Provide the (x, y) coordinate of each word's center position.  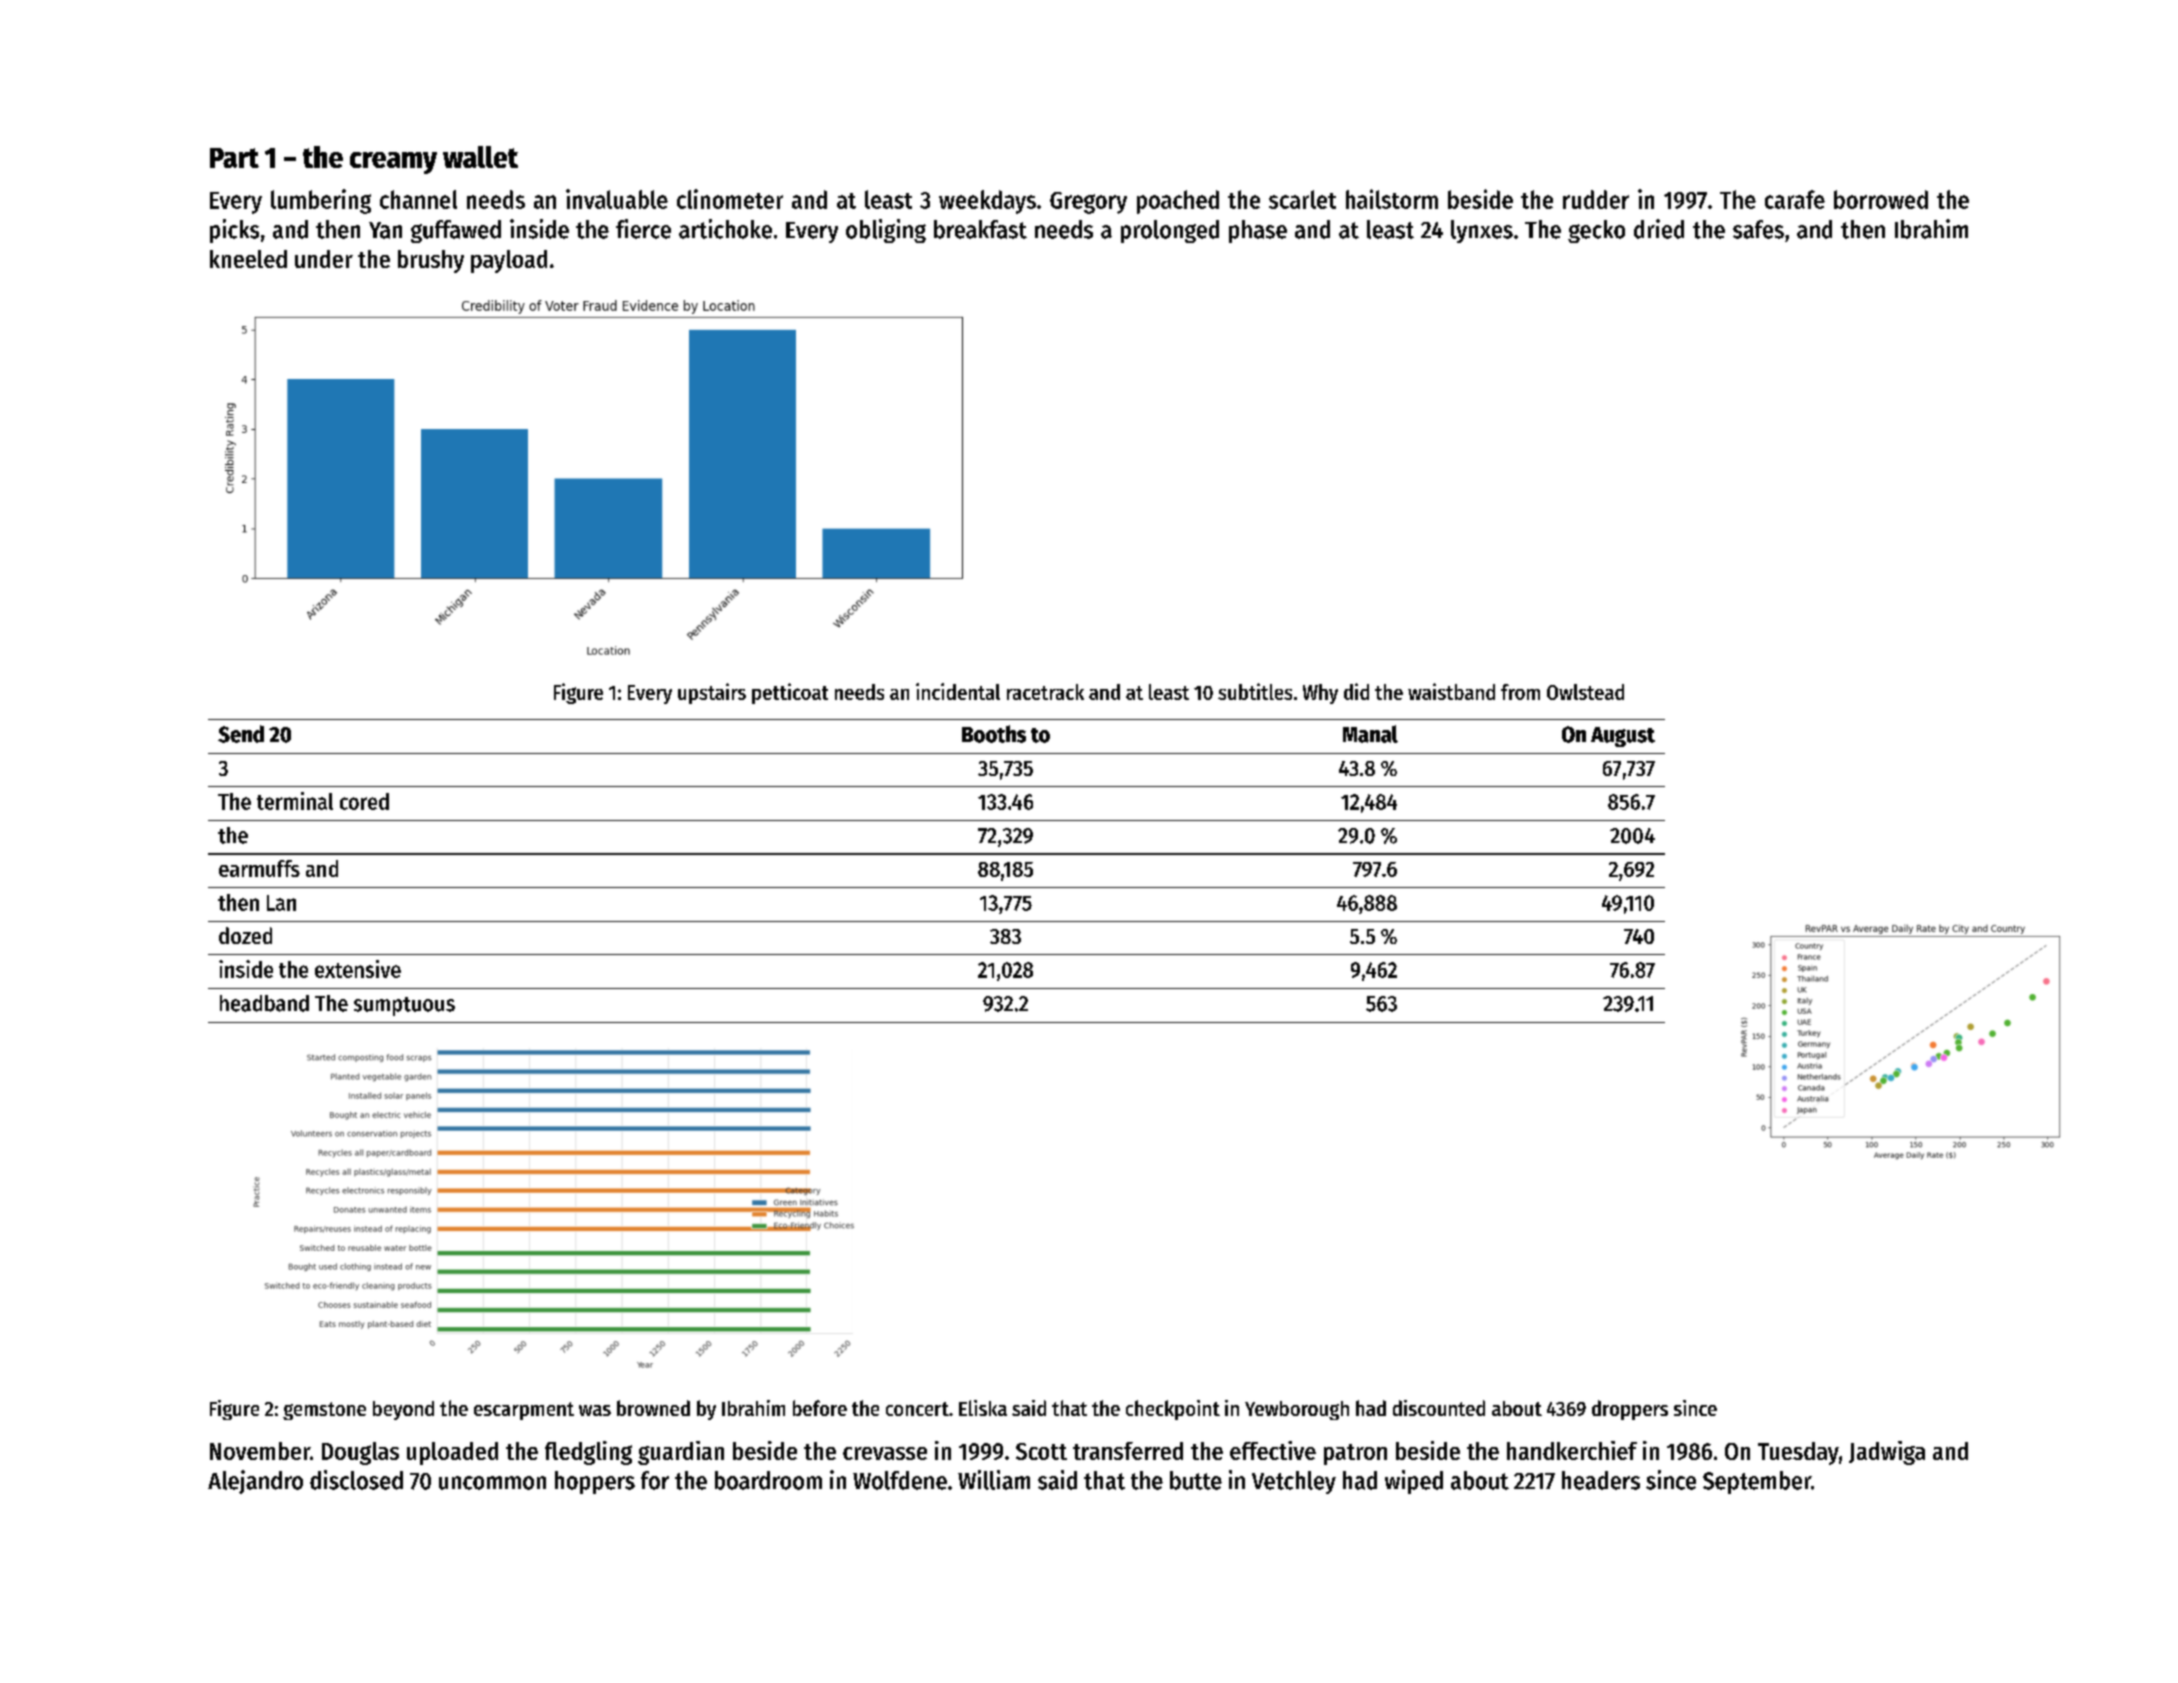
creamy (393, 163)
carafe (1795, 199)
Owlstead (1585, 692)
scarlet (1302, 199)
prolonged (1170, 231)
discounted (1439, 1408)
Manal (1370, 734)
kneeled (248, 259)
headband (264, 1003)
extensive (358, 969)
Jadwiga (1887, 1453)
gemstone (324, 1411)
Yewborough (1297, 1410)
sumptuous (404, 1006)
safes (1758, 229)
